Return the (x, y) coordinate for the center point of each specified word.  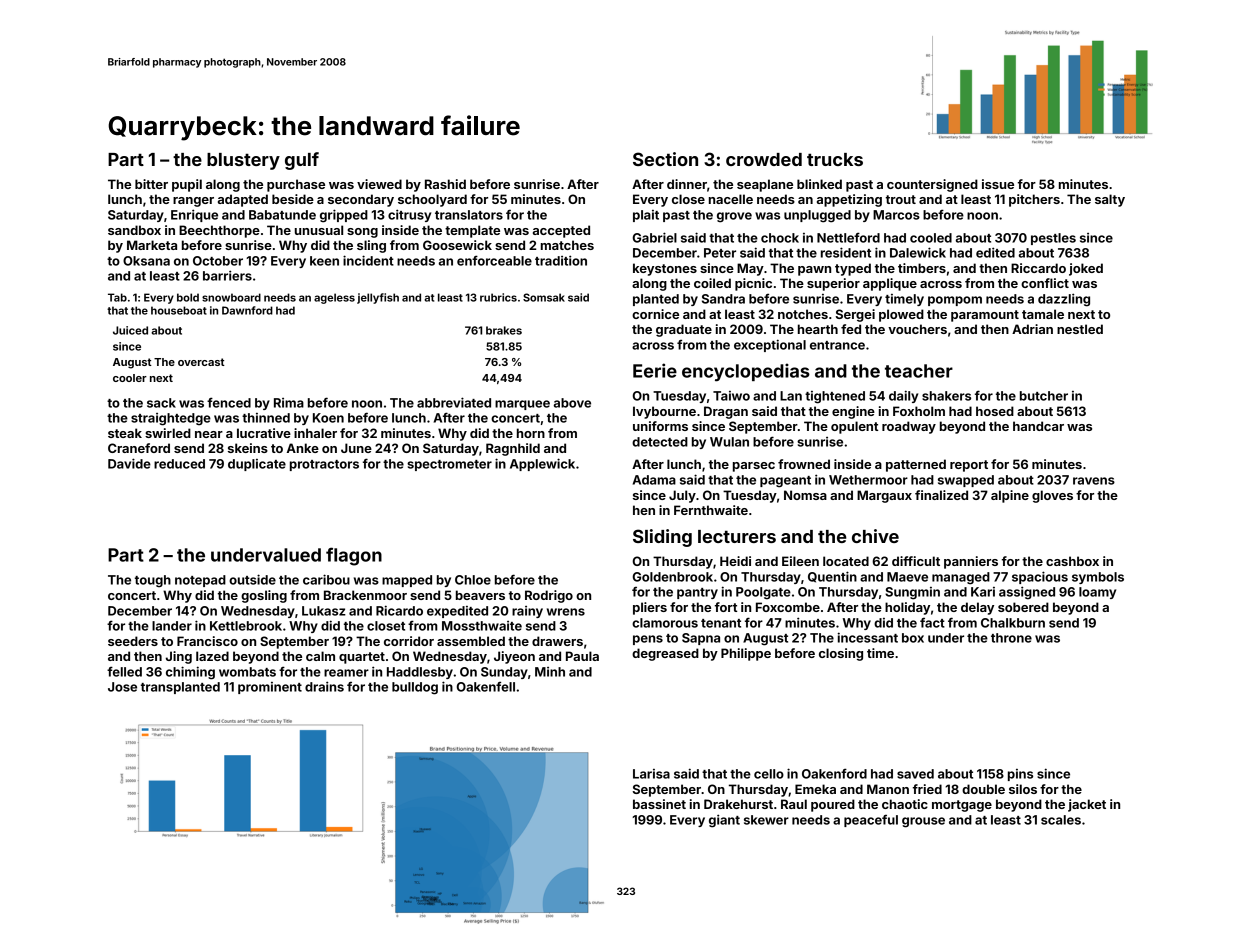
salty (1110, 200)
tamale (1043, 314)
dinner (687, 184)
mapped (407, 581)
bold (188, 297)
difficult (916, 561)
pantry (697, 593)
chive (875, 536)
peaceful (871, 821)
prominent (270, 688)
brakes (504, 330)
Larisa (651, 774)
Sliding (662, 538)
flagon (354, 556)
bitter (151, 184)
